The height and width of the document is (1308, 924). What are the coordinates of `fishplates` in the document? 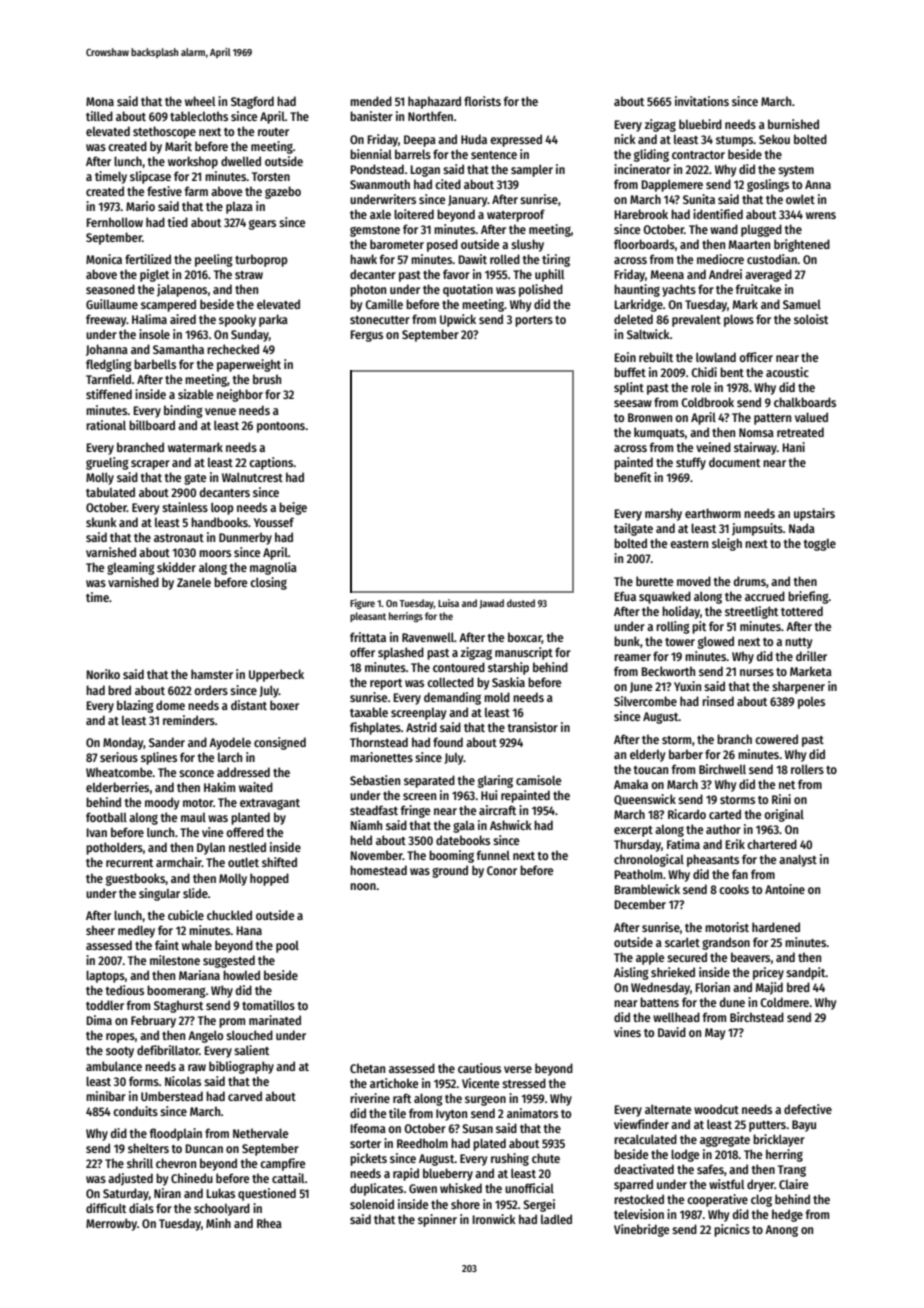 It's located at (375, 728).
